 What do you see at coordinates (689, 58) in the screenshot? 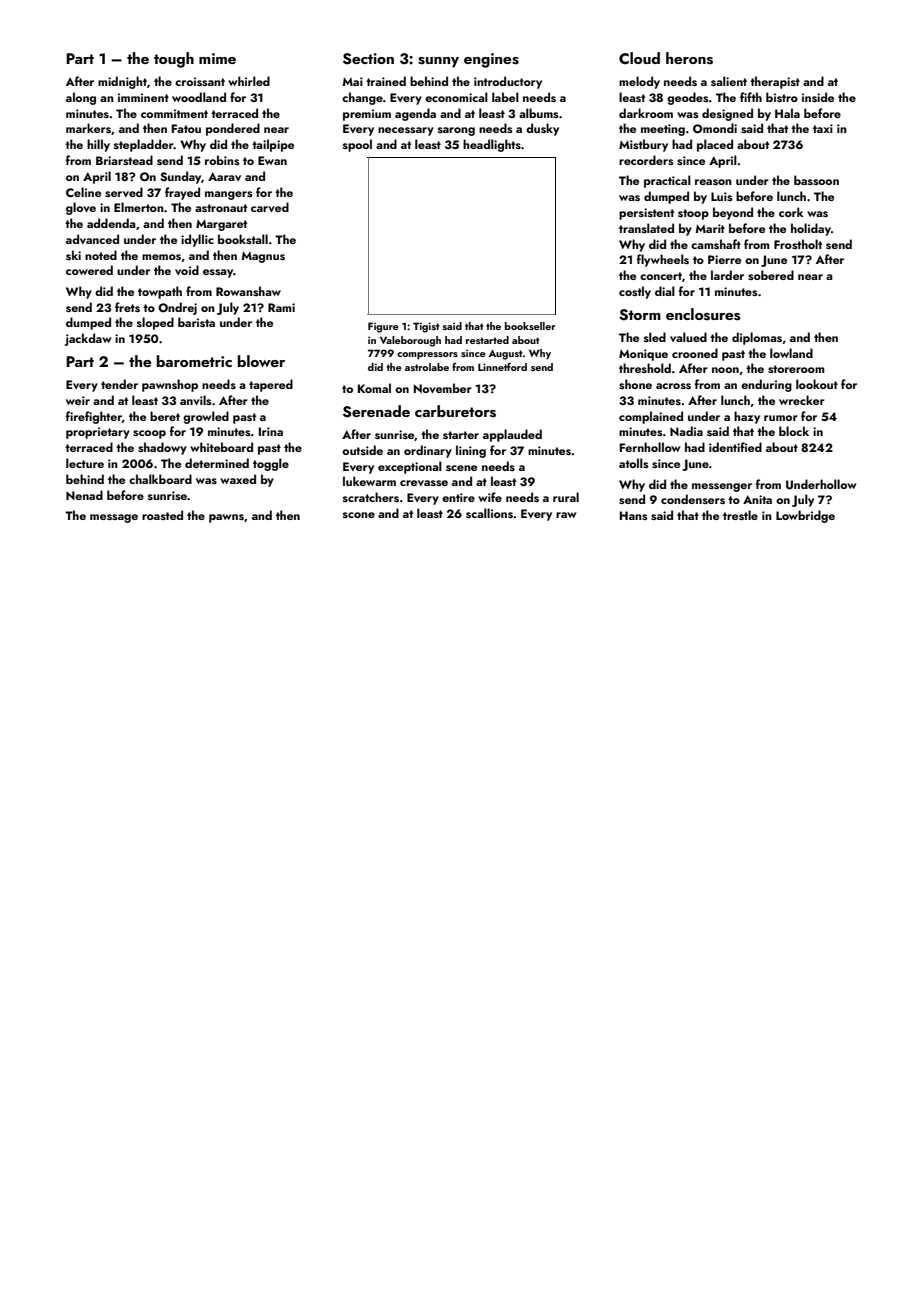
I see `herons` at bounding box center [689, 58].
